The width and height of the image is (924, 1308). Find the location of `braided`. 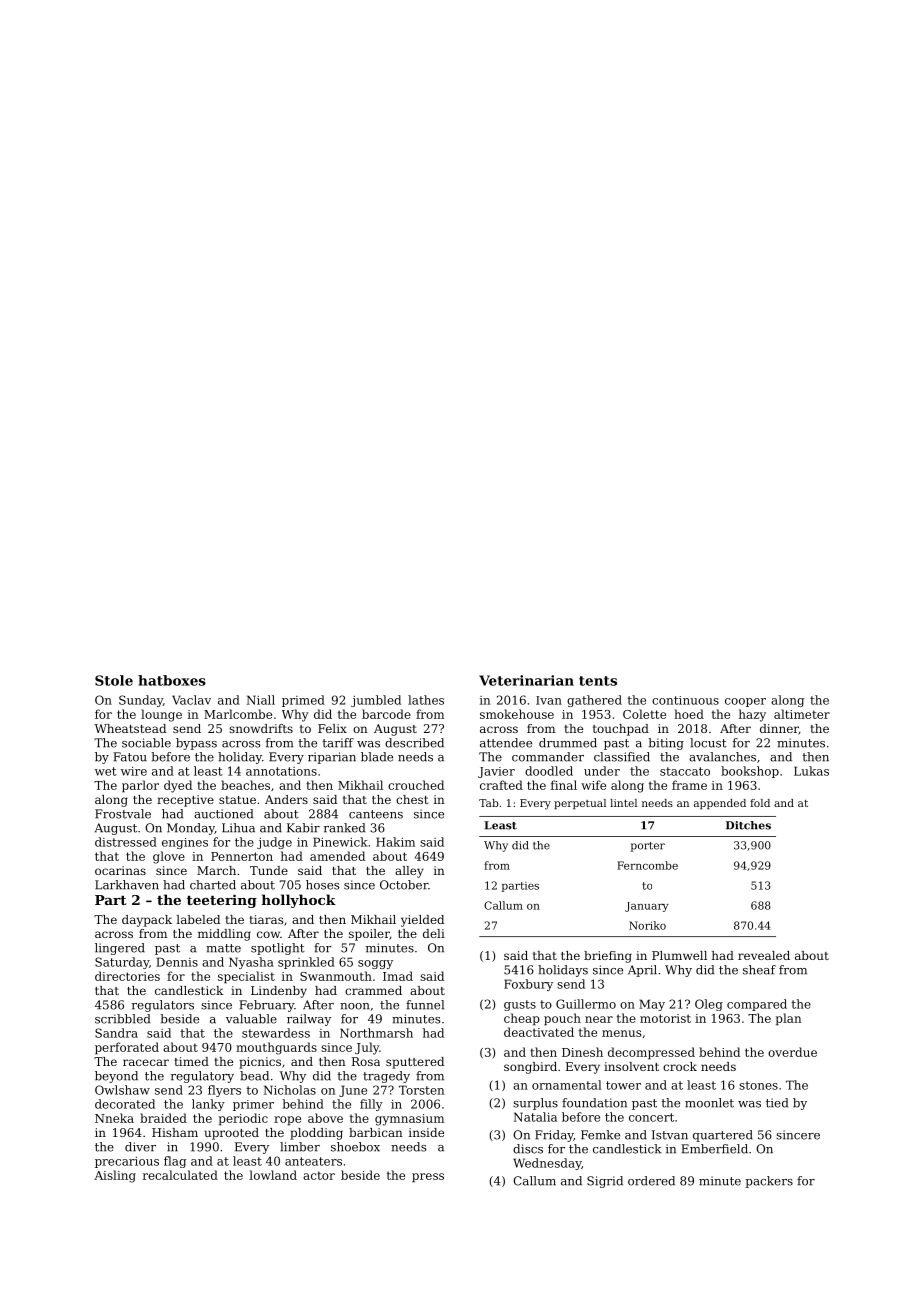

braided is located at coordinates (163, 1118).
